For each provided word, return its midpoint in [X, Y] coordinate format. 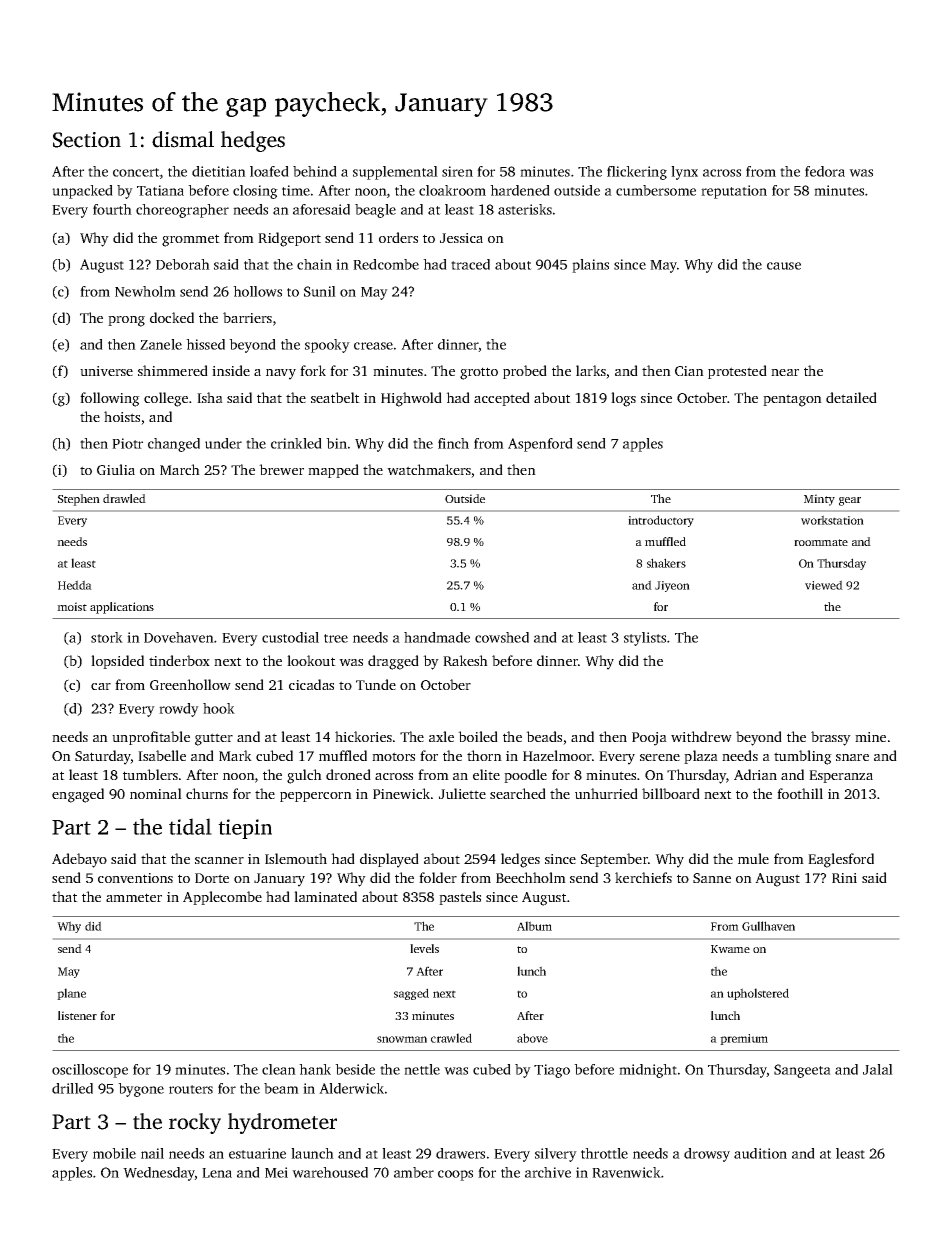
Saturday [103, 757]
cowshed [502, 637]
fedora [825, 171]
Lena [217, 1173]
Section [87, 140]
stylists [645, 639]
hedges [253, 141]
